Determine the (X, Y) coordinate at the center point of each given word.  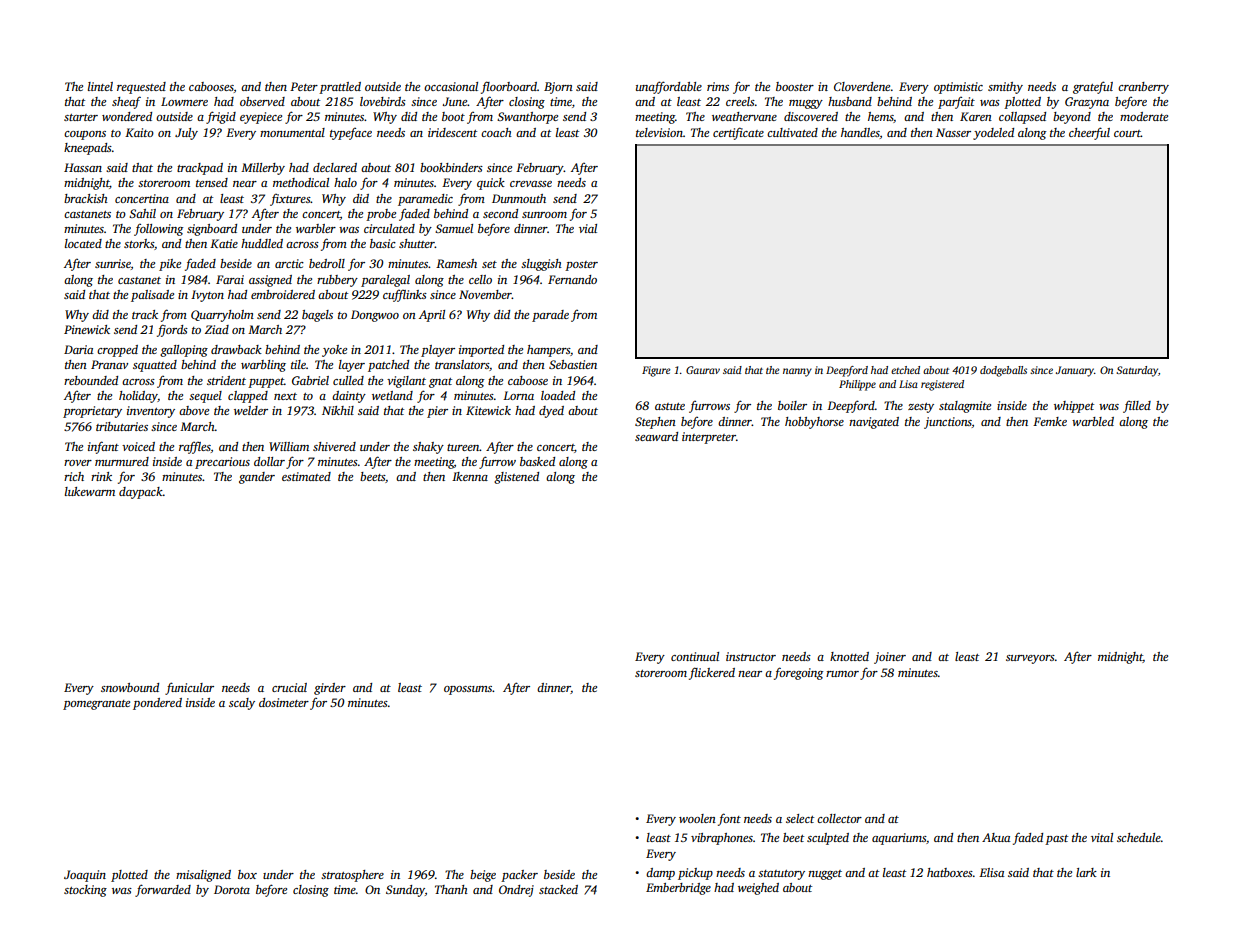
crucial (289, 687)
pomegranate (96, 705)
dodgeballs (1003, 371)
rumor (842, 674)
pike (170, 265)
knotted (849, 656)
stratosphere (352, 876)
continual (695, 656)
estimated (306, 476)
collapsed (1022, 118)
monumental (292, 132)
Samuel (454, 228)
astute (670, 406)
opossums (468, 690)
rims (718, 86)
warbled (1093, 421)
